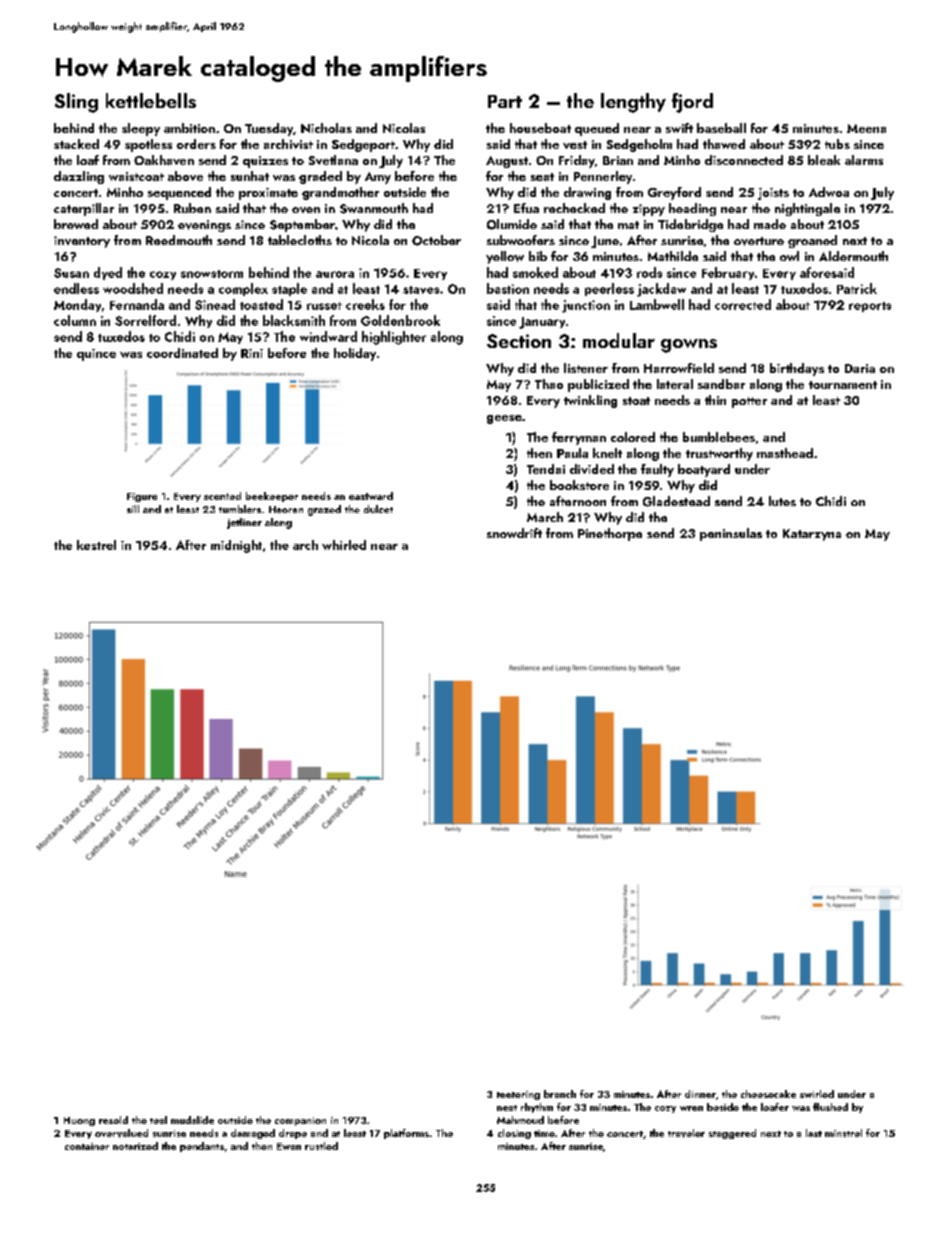  What do you see at coordinates (505, 257) in the screenshot?
I see `yellow` at bounding box center [505, 257].
